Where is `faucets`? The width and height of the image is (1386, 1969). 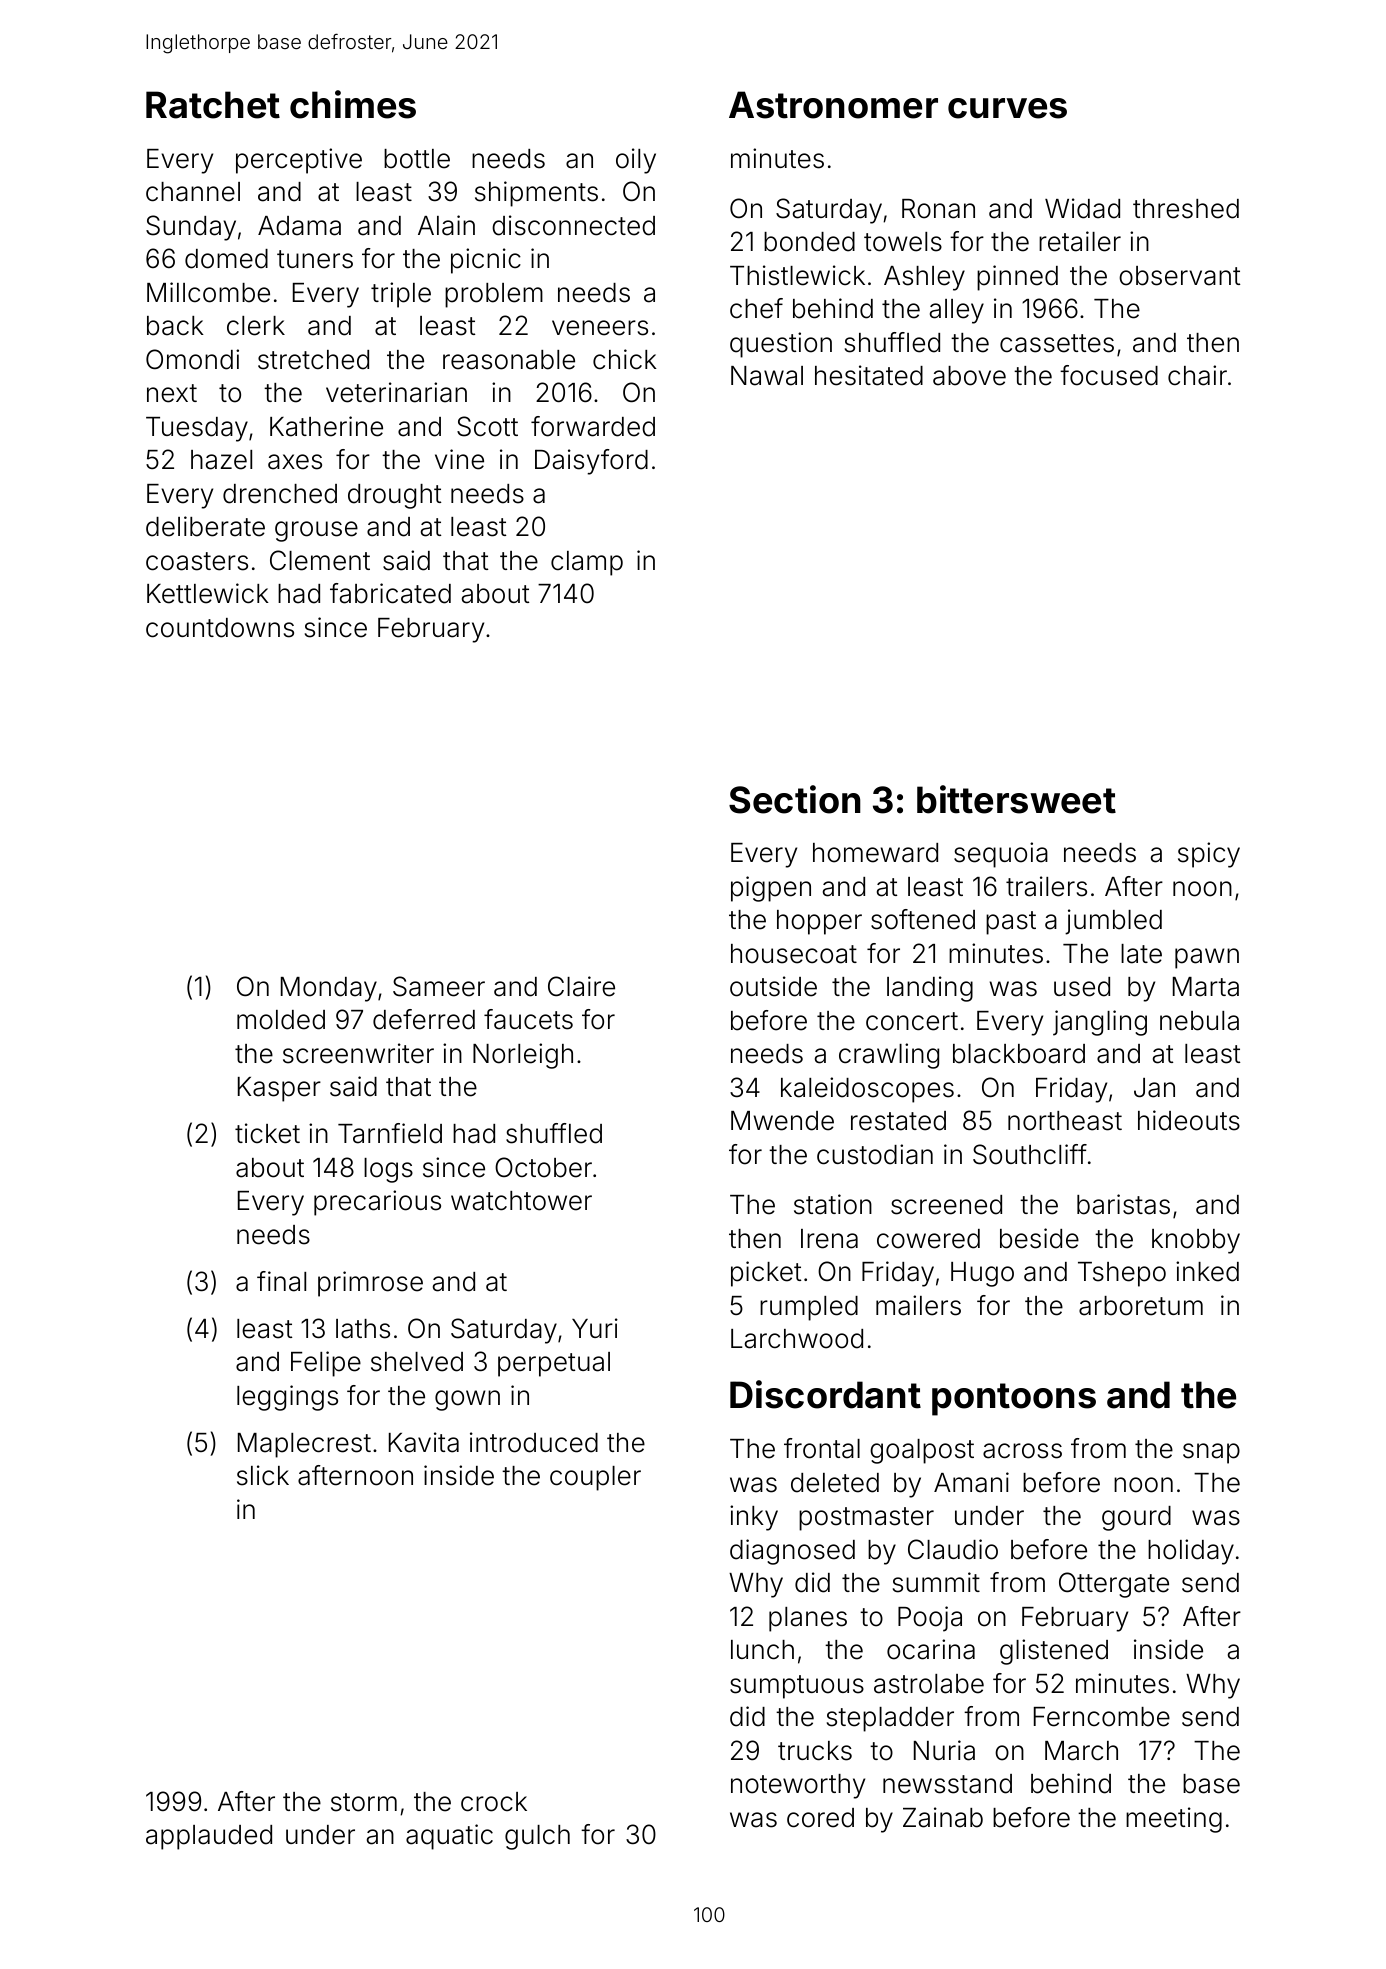
faucets is located at coordinates (528, 1019).
